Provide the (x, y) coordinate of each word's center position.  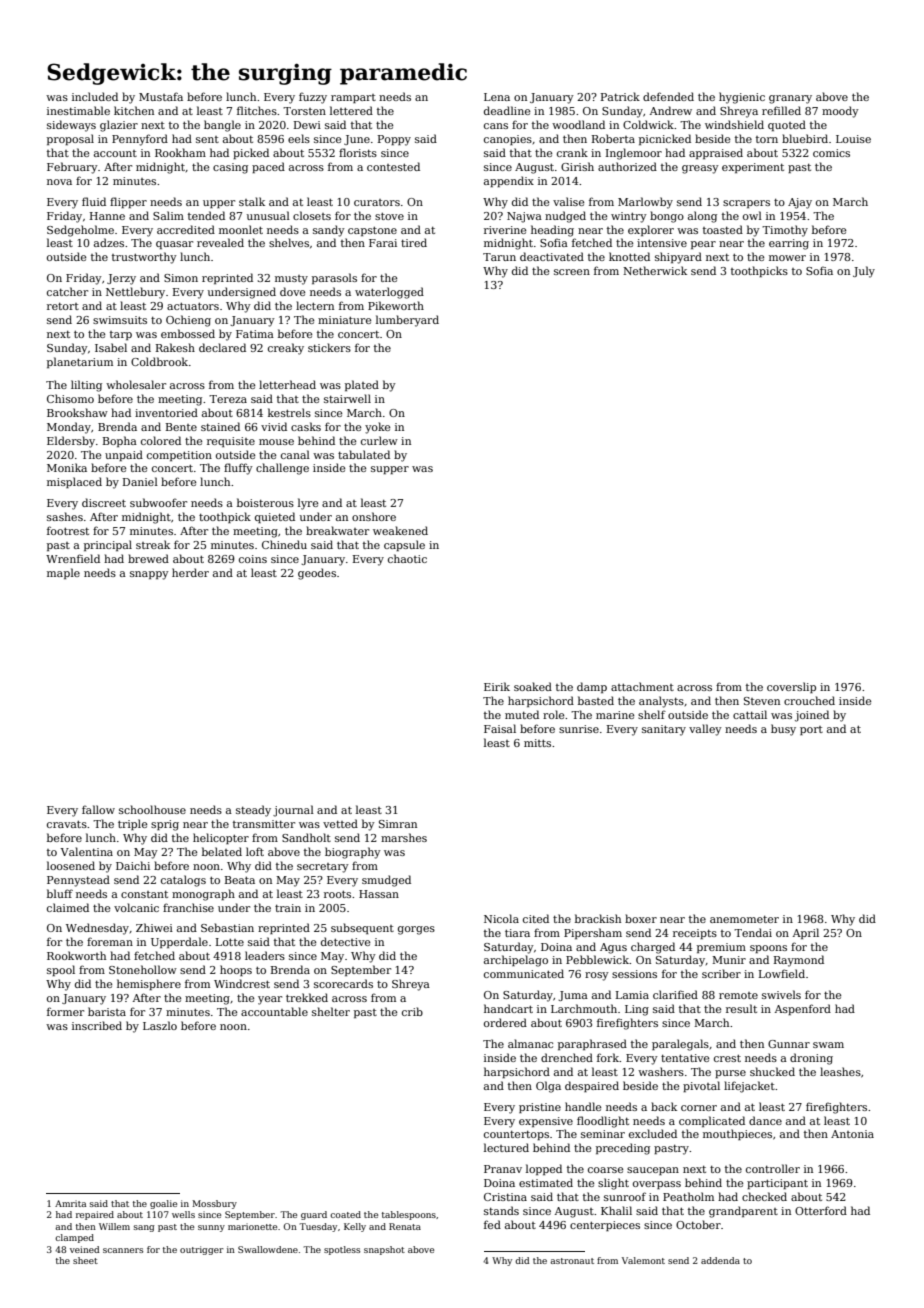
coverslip (791, 687)
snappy (149, 575)
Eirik (497, 686)
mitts (537, 743)
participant (777, 1184)
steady (253, 811)
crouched (809, 700)
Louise (853, 139)
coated (345, 1214)
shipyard (678, 258)
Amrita (70, 1203)
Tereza (228, 399)
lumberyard (407, 321)
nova (59, 182)
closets (312, 215)
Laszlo (160, 1025)
